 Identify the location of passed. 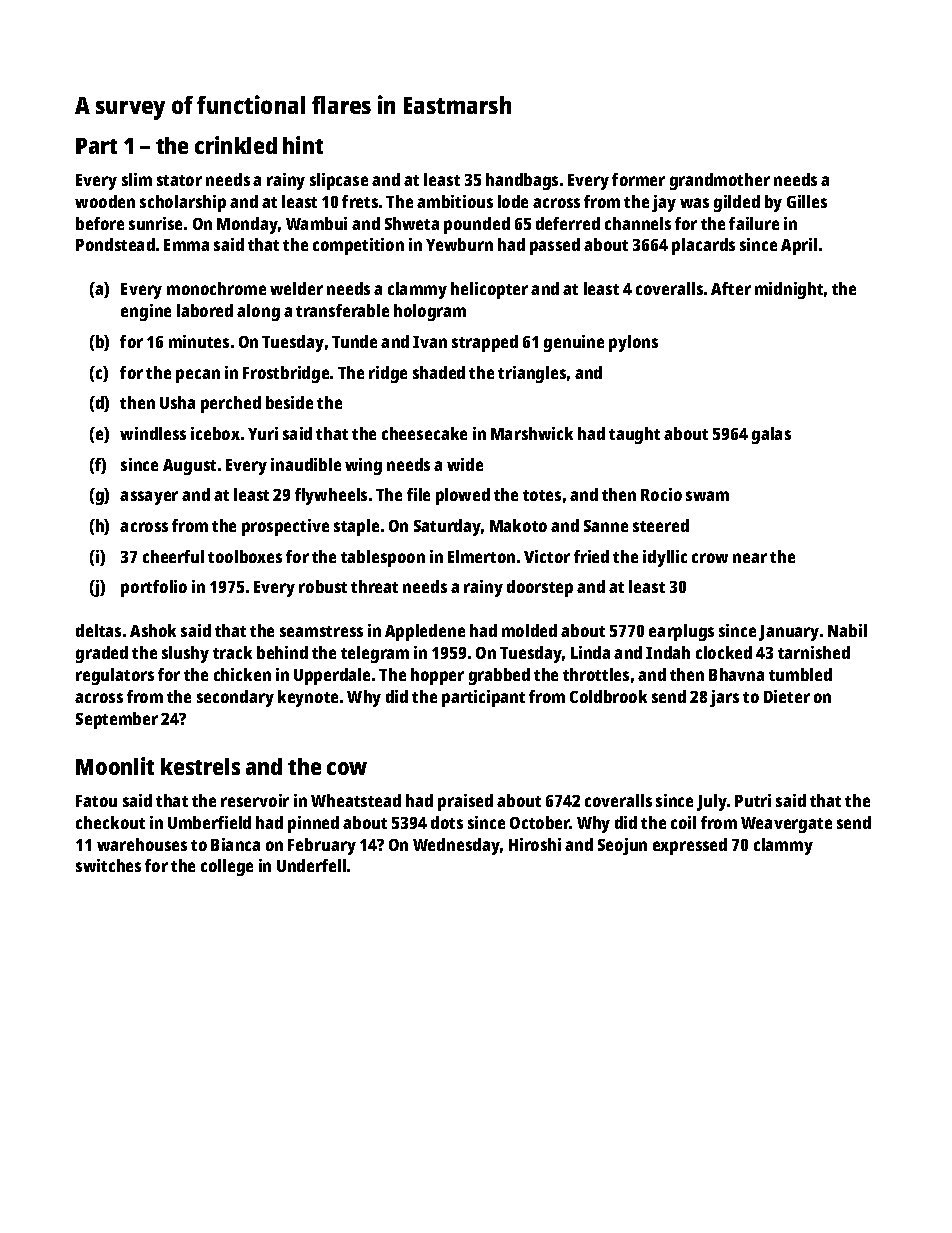
(555, 246).
